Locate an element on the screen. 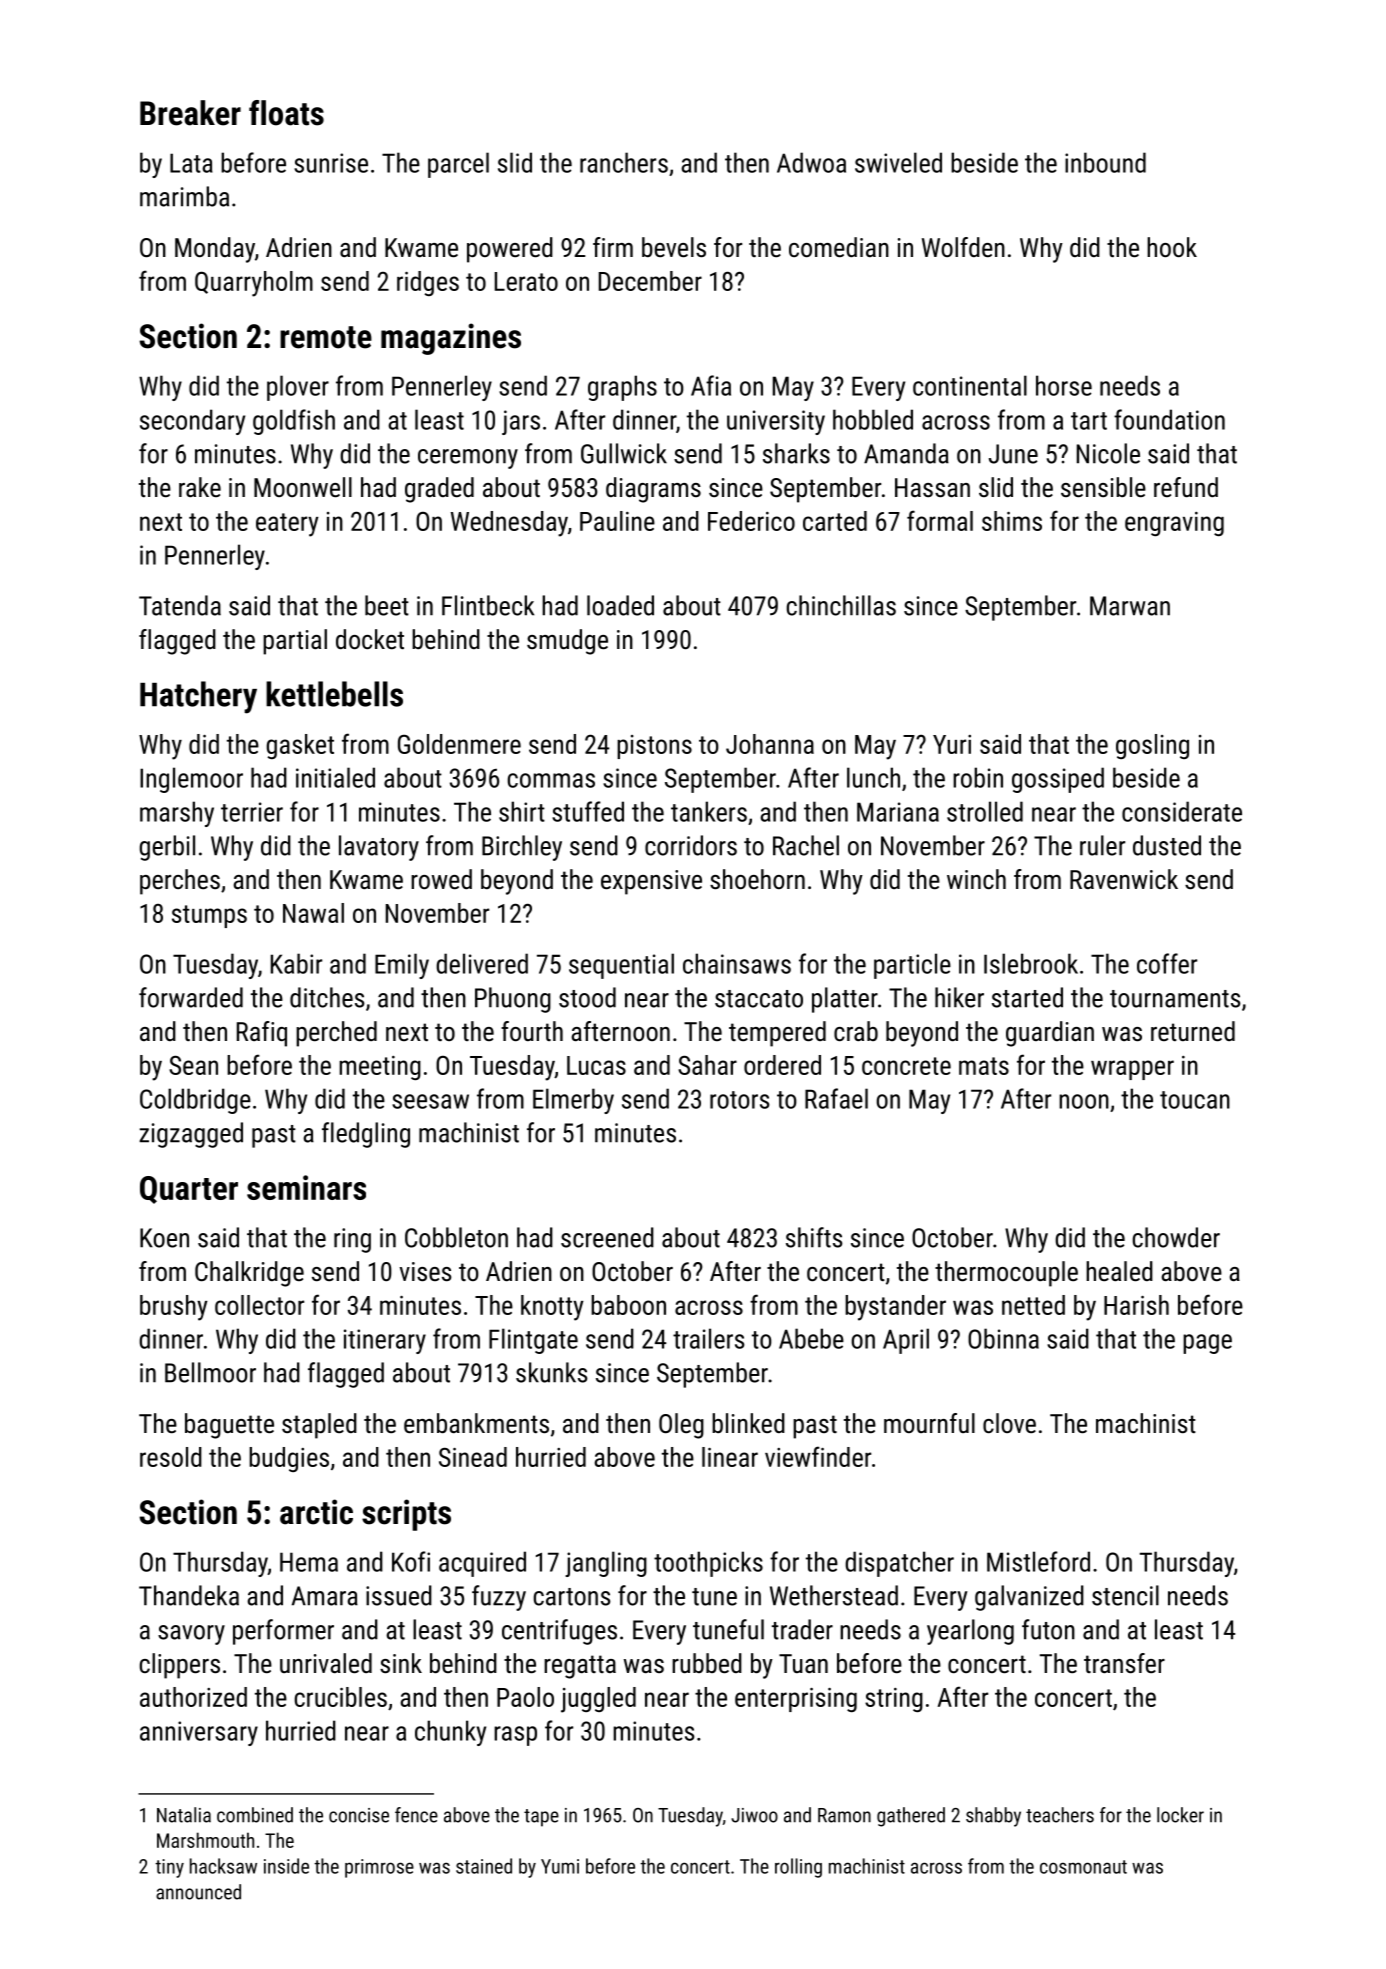  sunrise is located at coordinates (331, 163).
